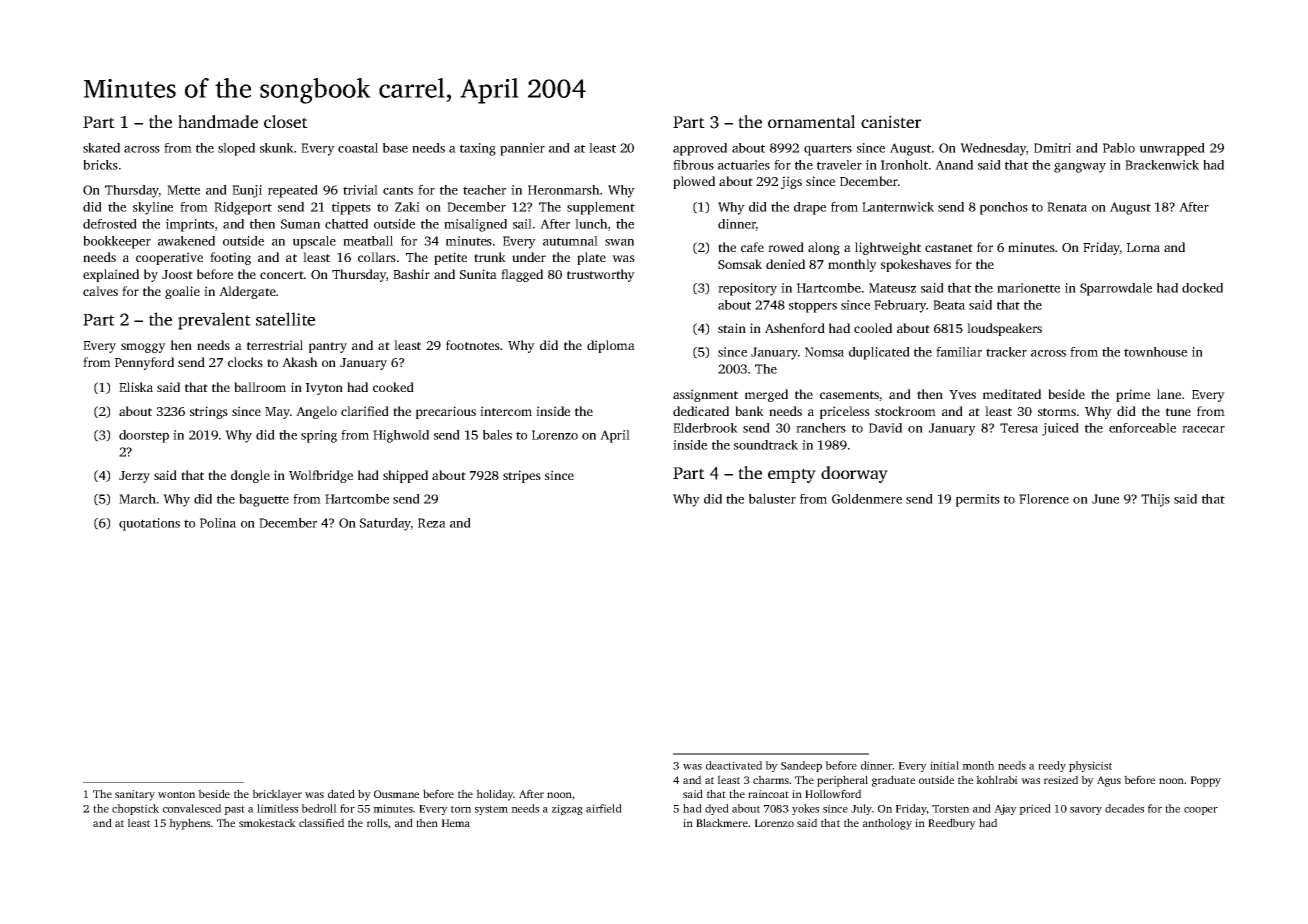  What do you see at coordinates (747, 289) in the screenshot?
I see `repository` at bounding box center [747, 289].
